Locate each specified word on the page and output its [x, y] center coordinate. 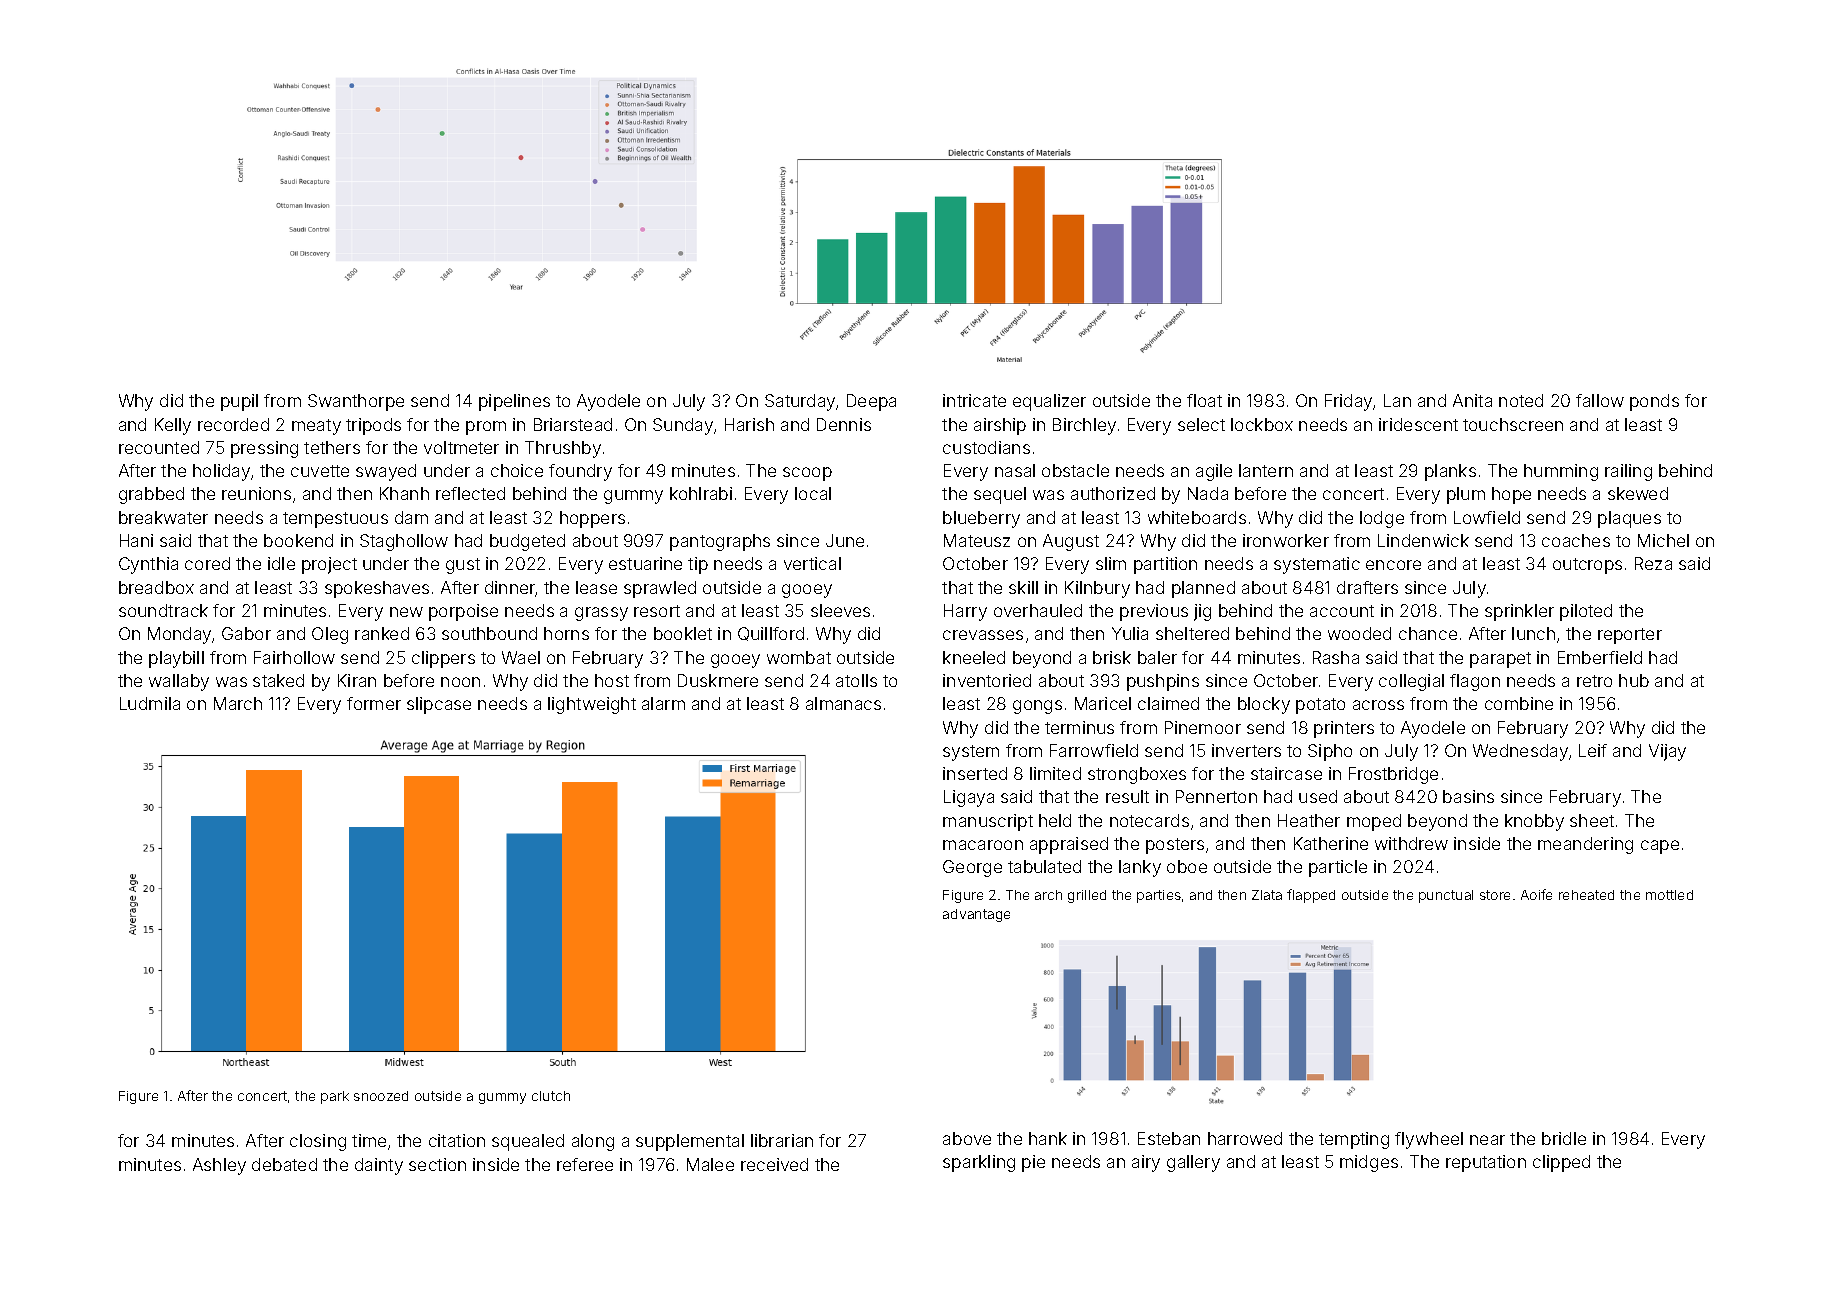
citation [457, 1140]
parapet [1500, 660]
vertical [812, 563]
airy [1146, 1163]
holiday [221, 472]
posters [1175, 846]
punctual [1446, 896]
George [972, 868]
